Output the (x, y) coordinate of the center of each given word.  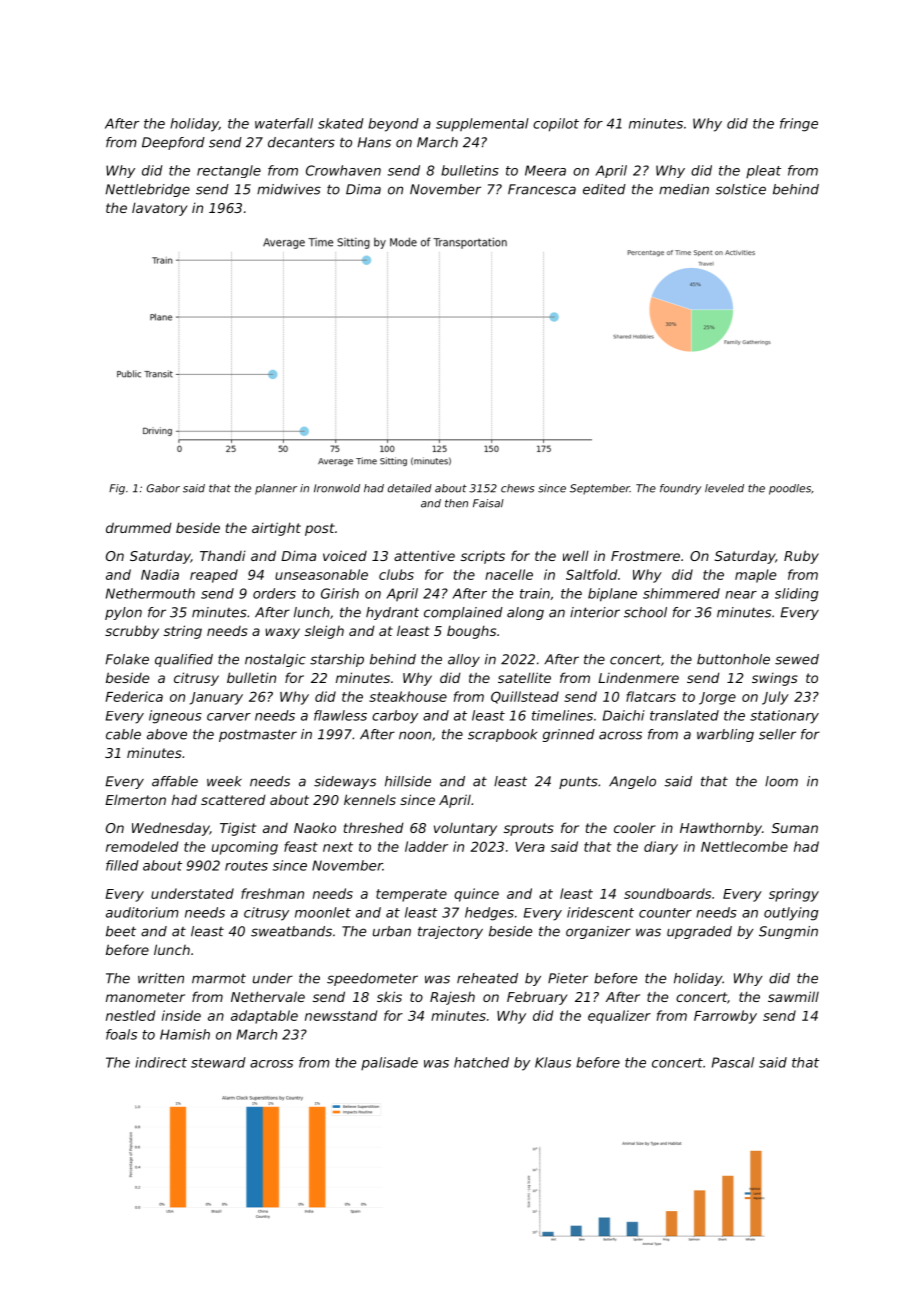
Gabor (163, 488)
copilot (556, 125)
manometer (145, 997)
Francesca (542, 189)
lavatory (159, 209)
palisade (389, 1063)
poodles (790, 489)
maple (755, 576)
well (576, 555)
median (684, 189)
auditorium (142, 912)
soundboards (667, 893)
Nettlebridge (148, 190)
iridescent (600, 912)
